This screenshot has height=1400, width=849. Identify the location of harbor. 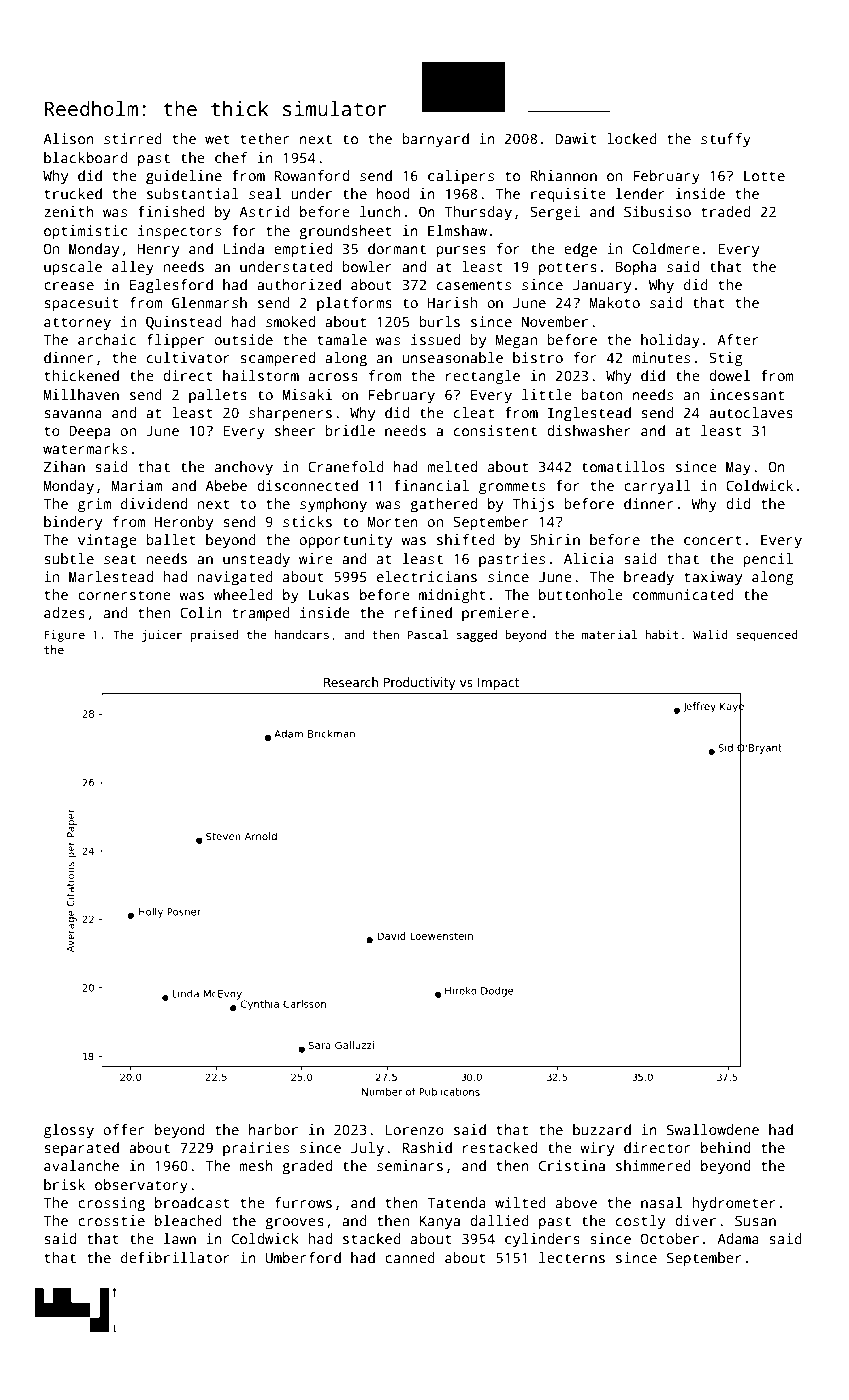
(273, 1129).
